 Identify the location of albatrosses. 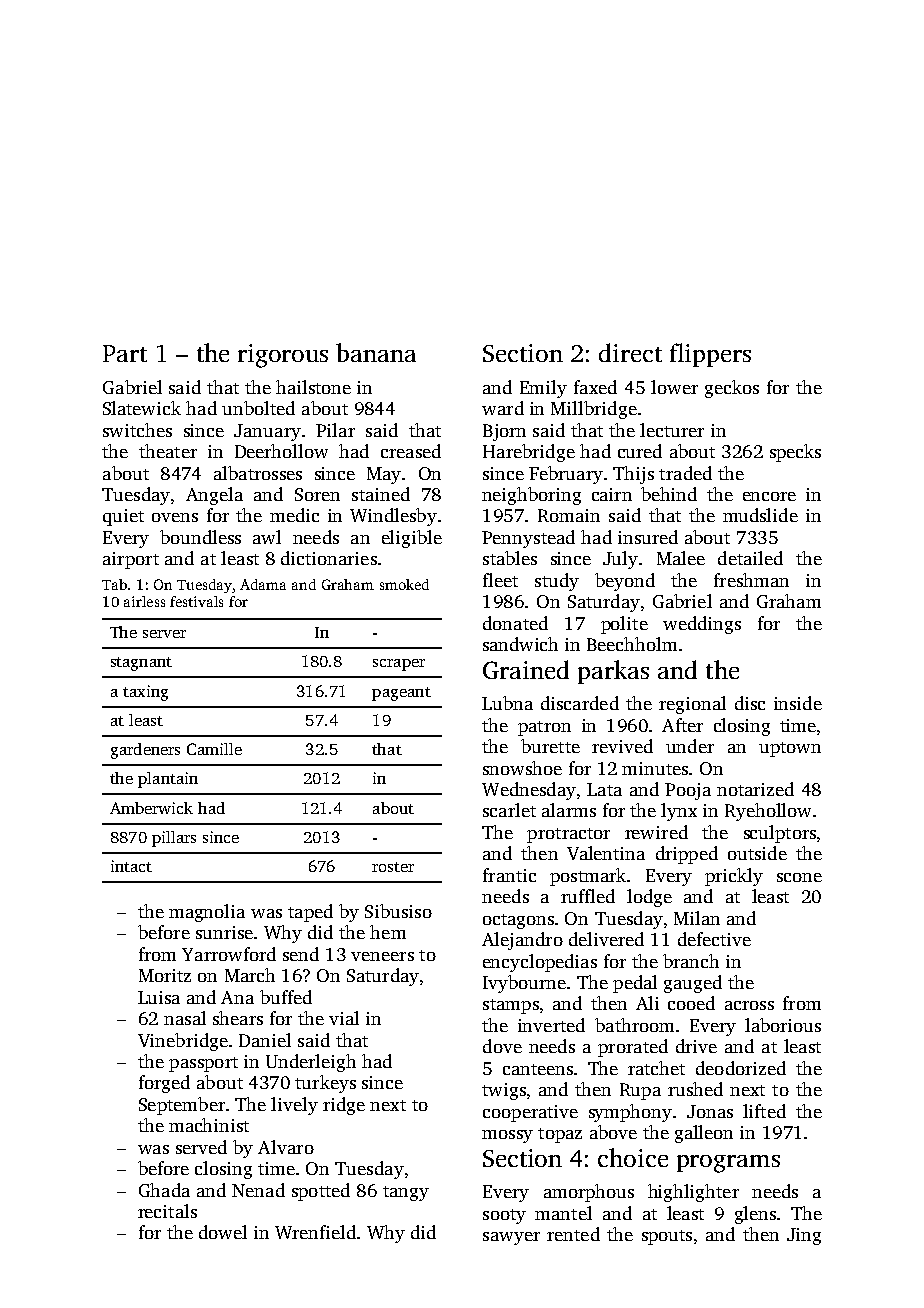
(258, 473).
